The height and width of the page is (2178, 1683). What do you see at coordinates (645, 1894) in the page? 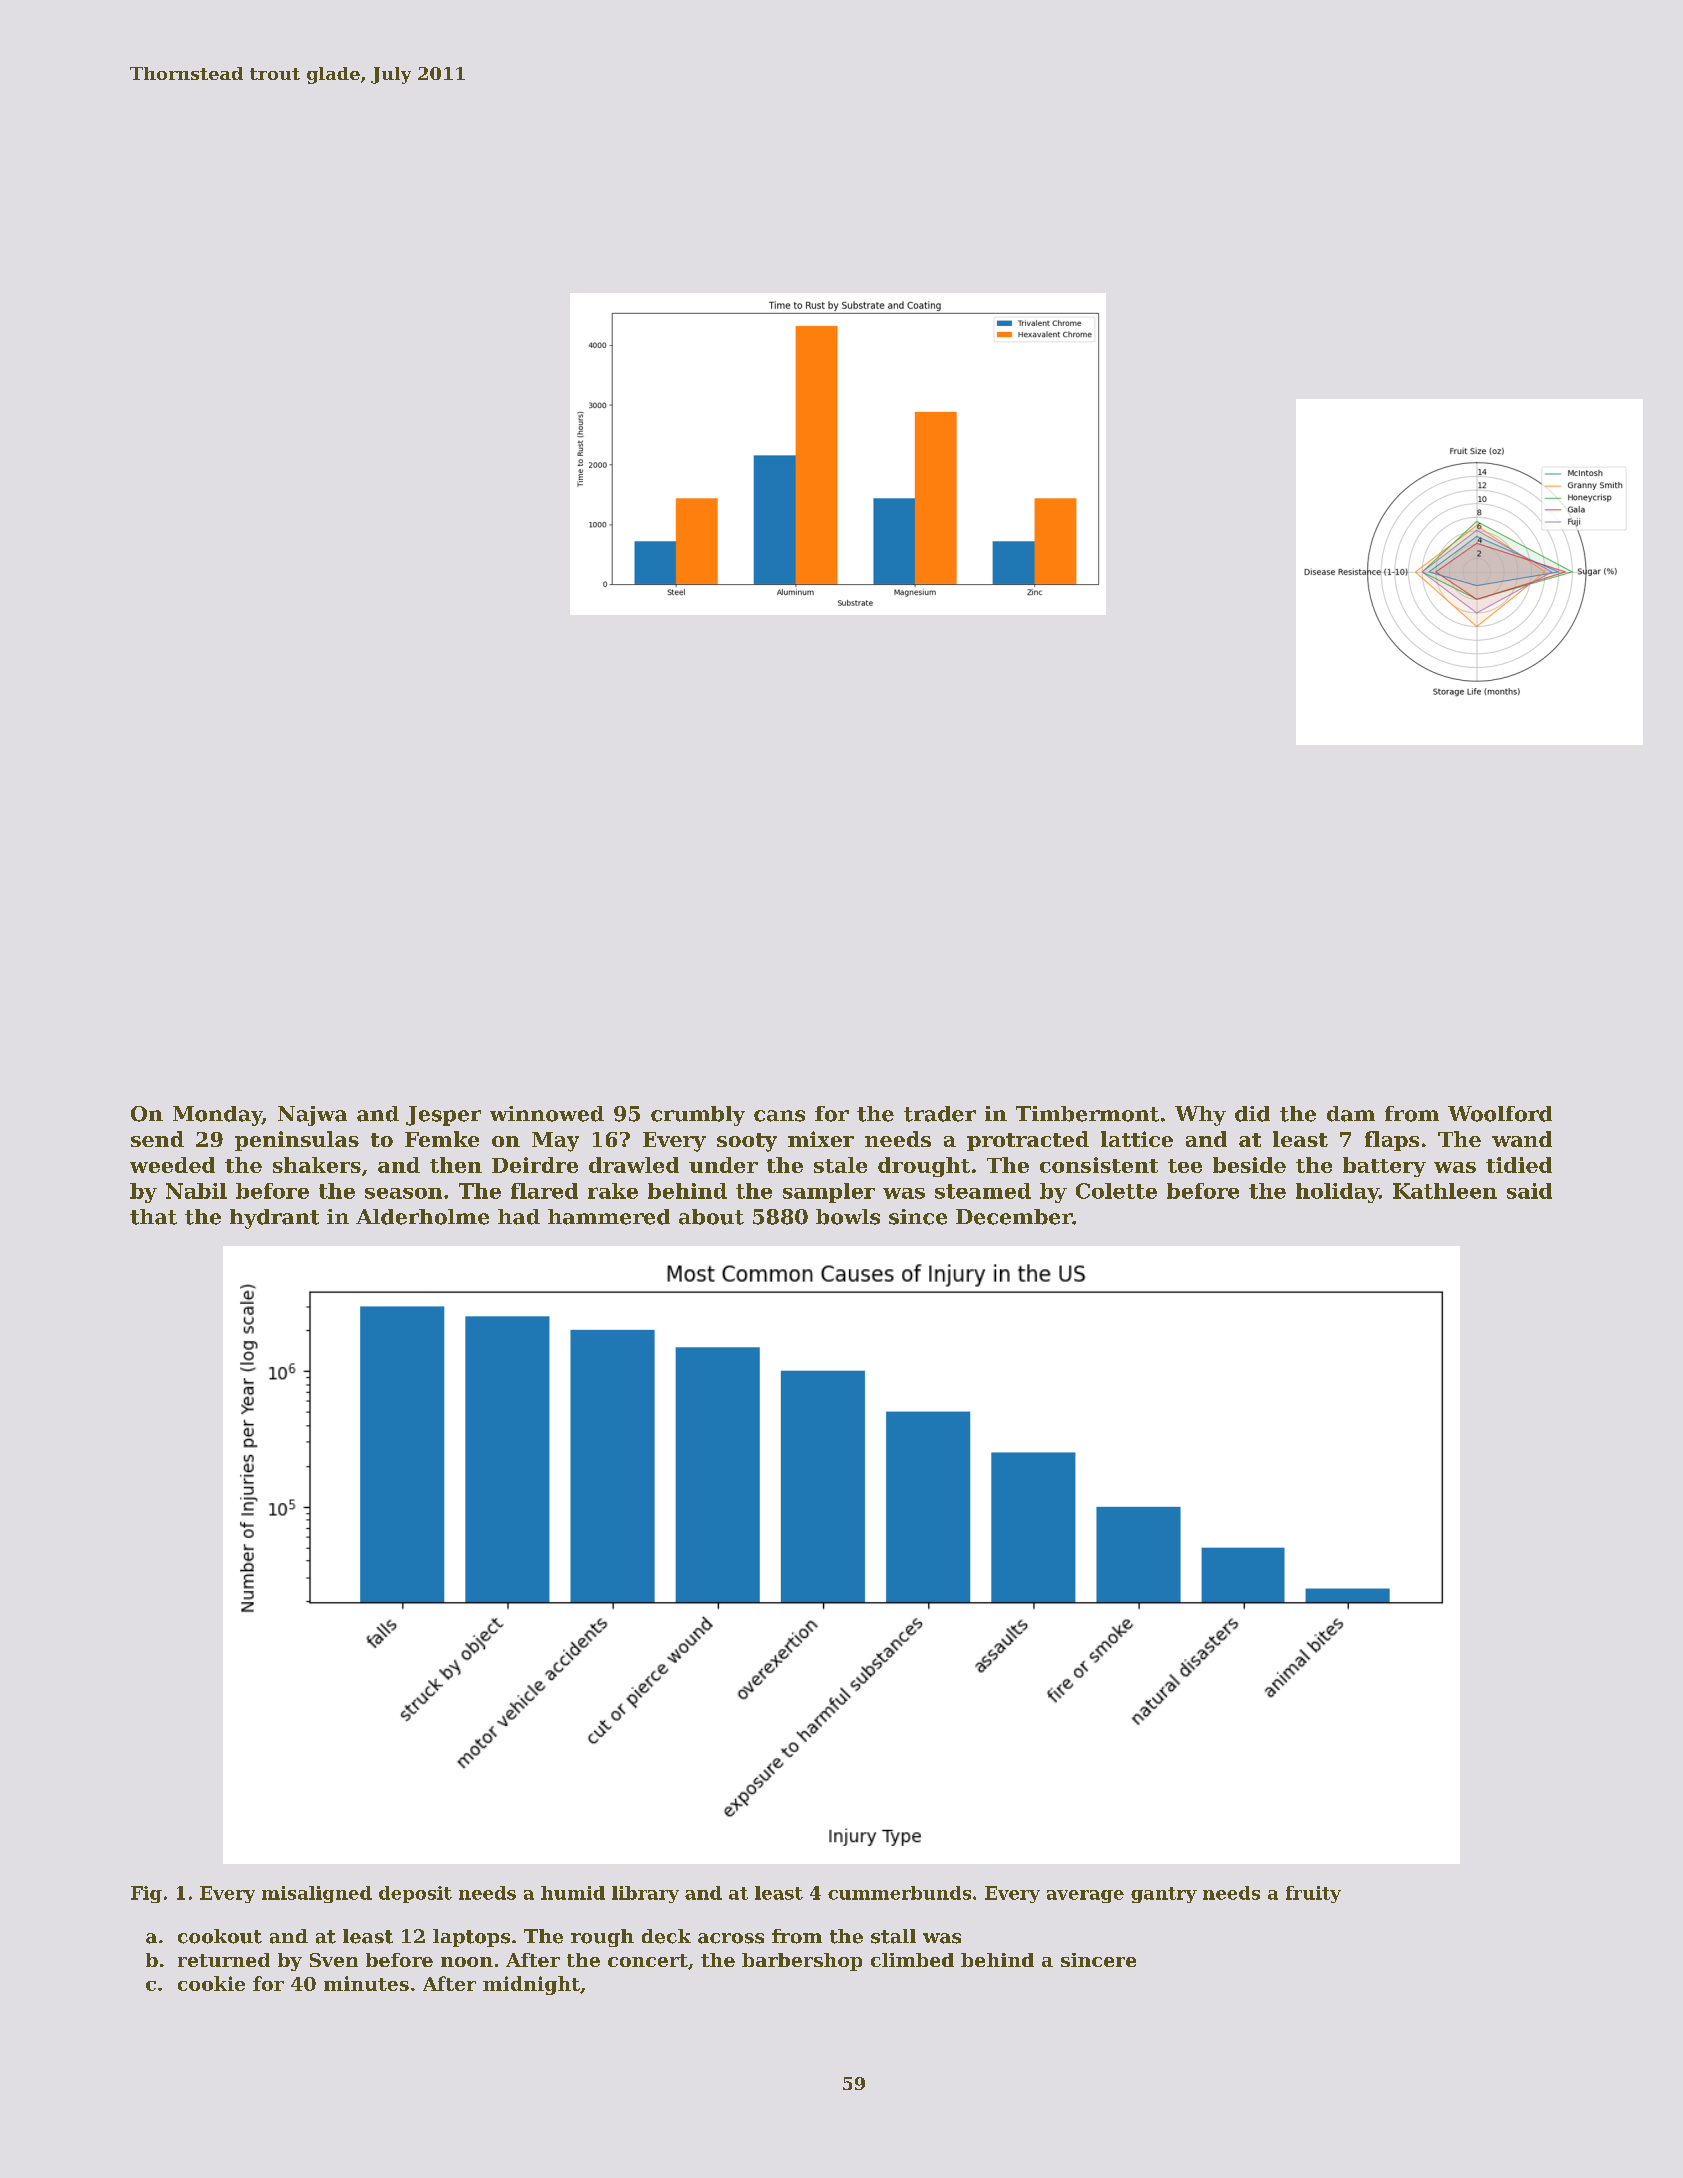
I see `library` at bounding box center [645, 1894].
